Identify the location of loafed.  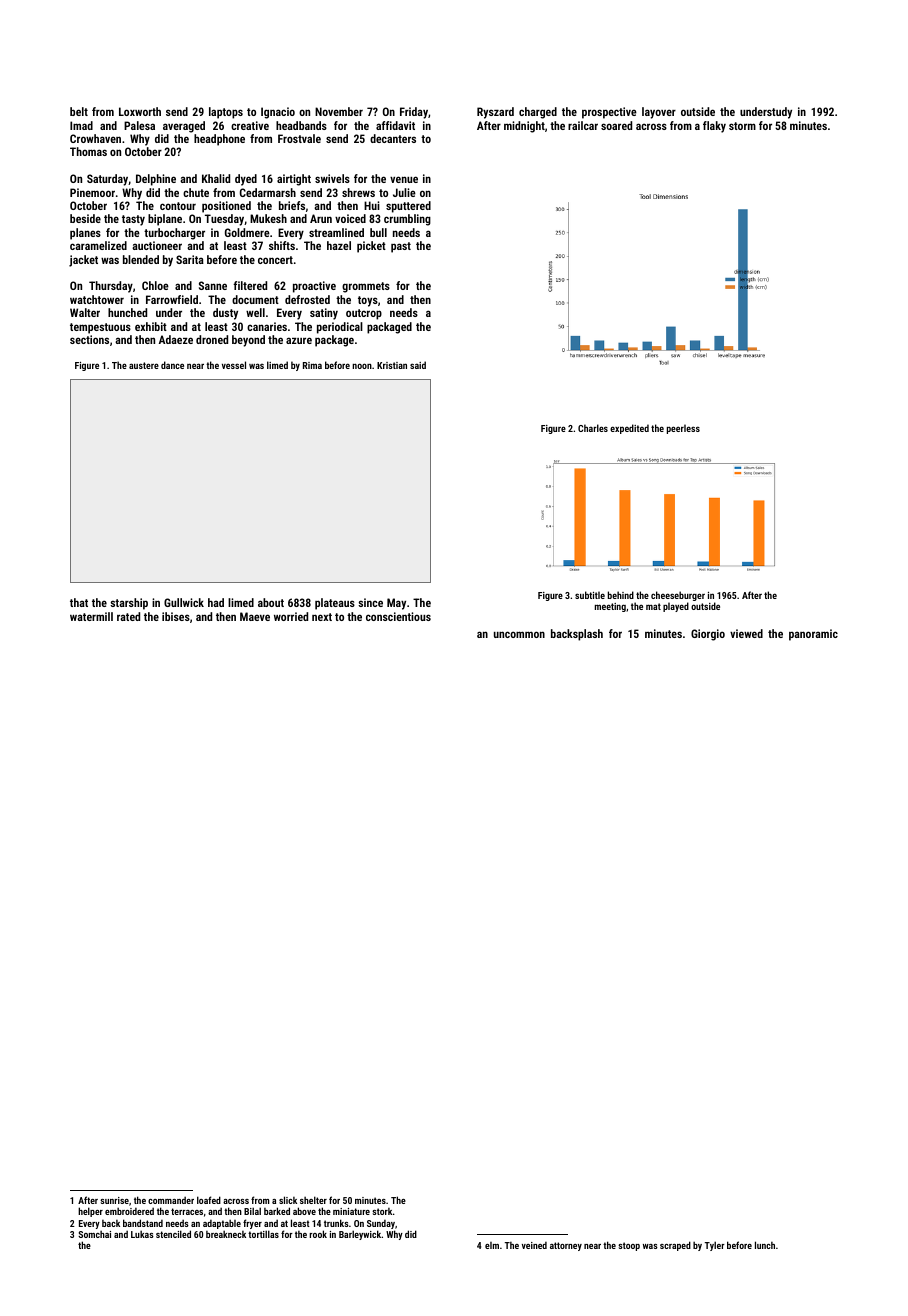
(209, 1200).
